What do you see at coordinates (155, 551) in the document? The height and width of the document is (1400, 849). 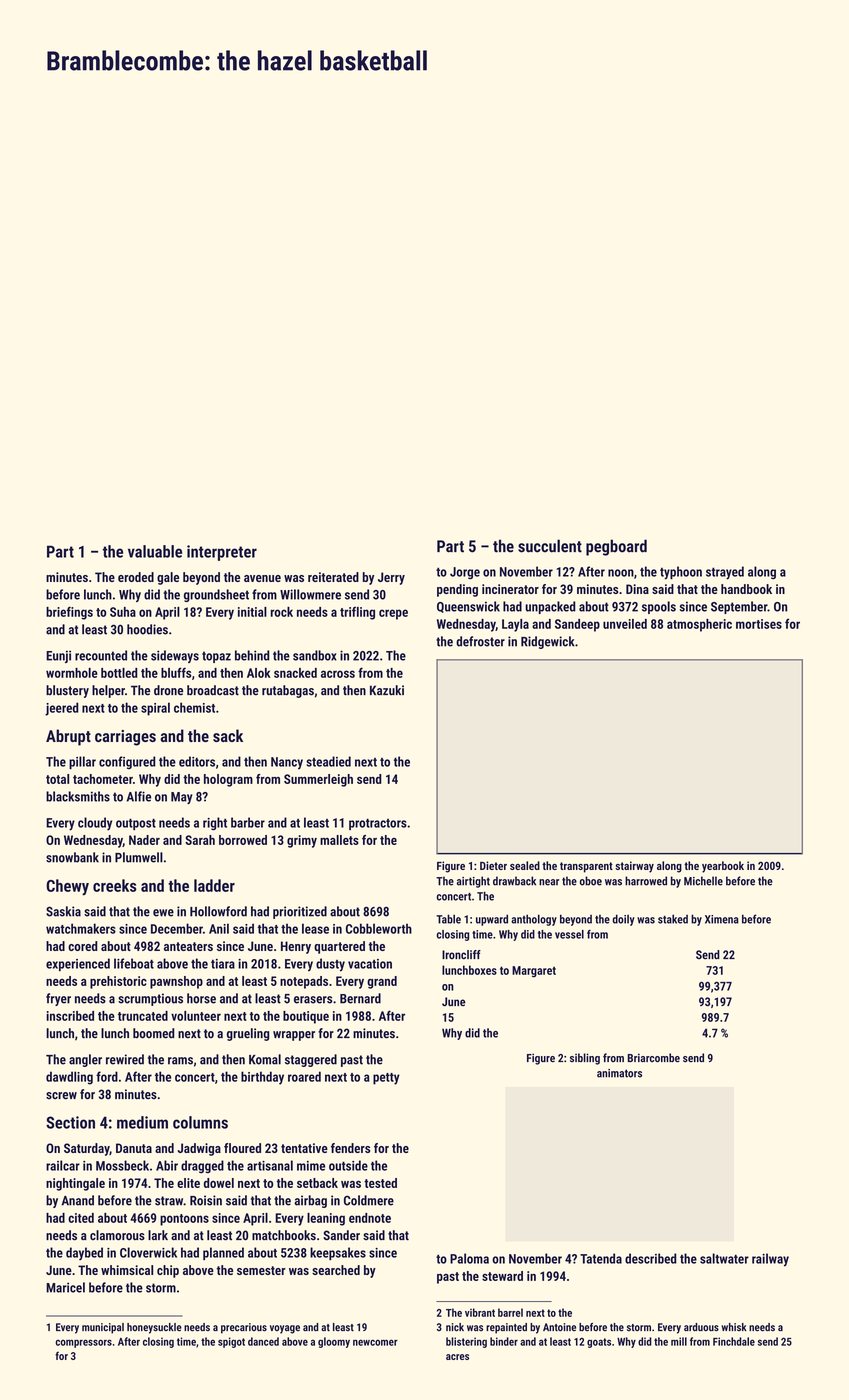 I see `valuable` at bounding box center [155, 551].
